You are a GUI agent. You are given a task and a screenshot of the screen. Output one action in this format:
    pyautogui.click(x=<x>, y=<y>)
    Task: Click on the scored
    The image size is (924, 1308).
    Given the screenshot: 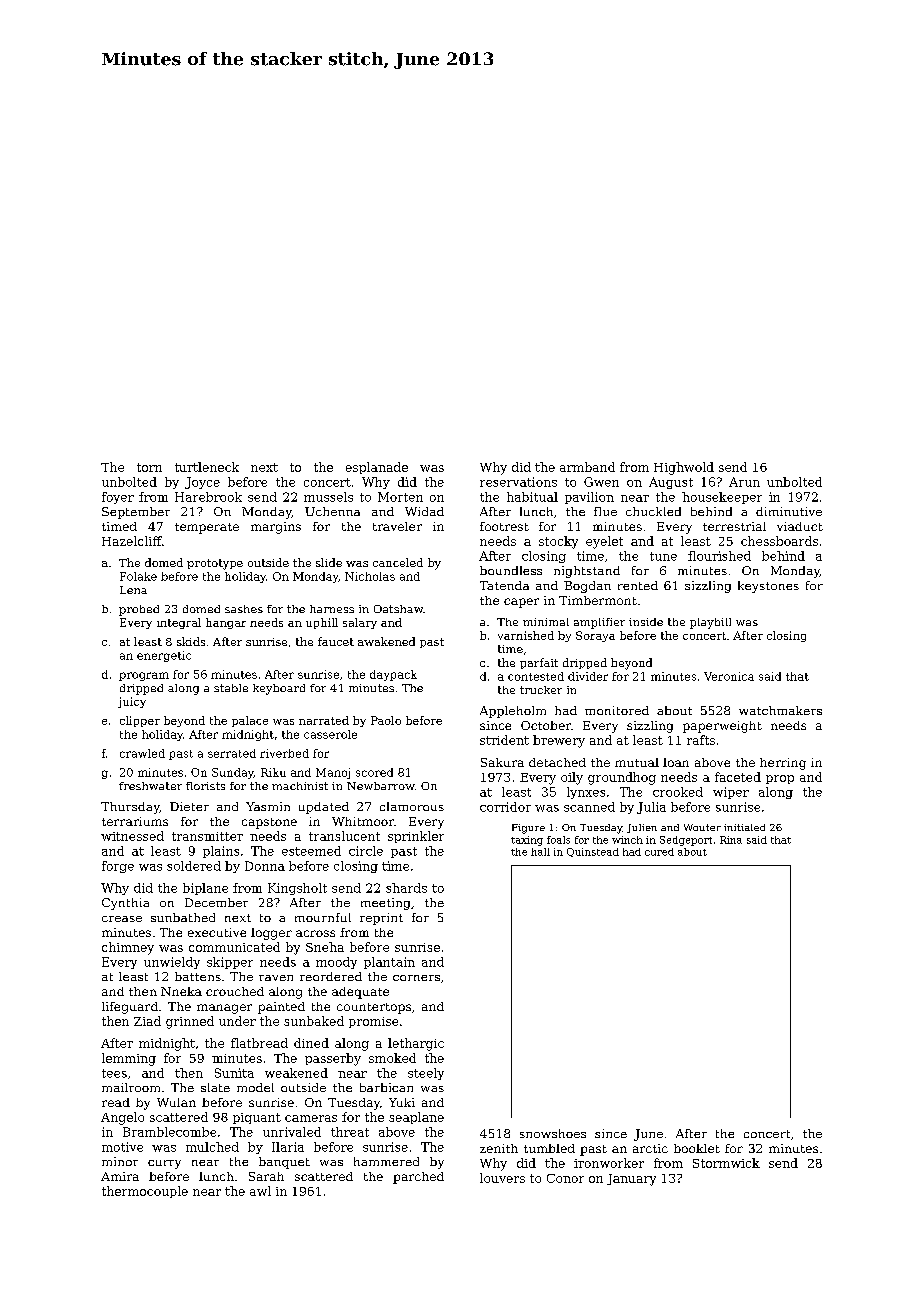 What is the action you would take?
    pyautogui.click(x=374, y=772)
